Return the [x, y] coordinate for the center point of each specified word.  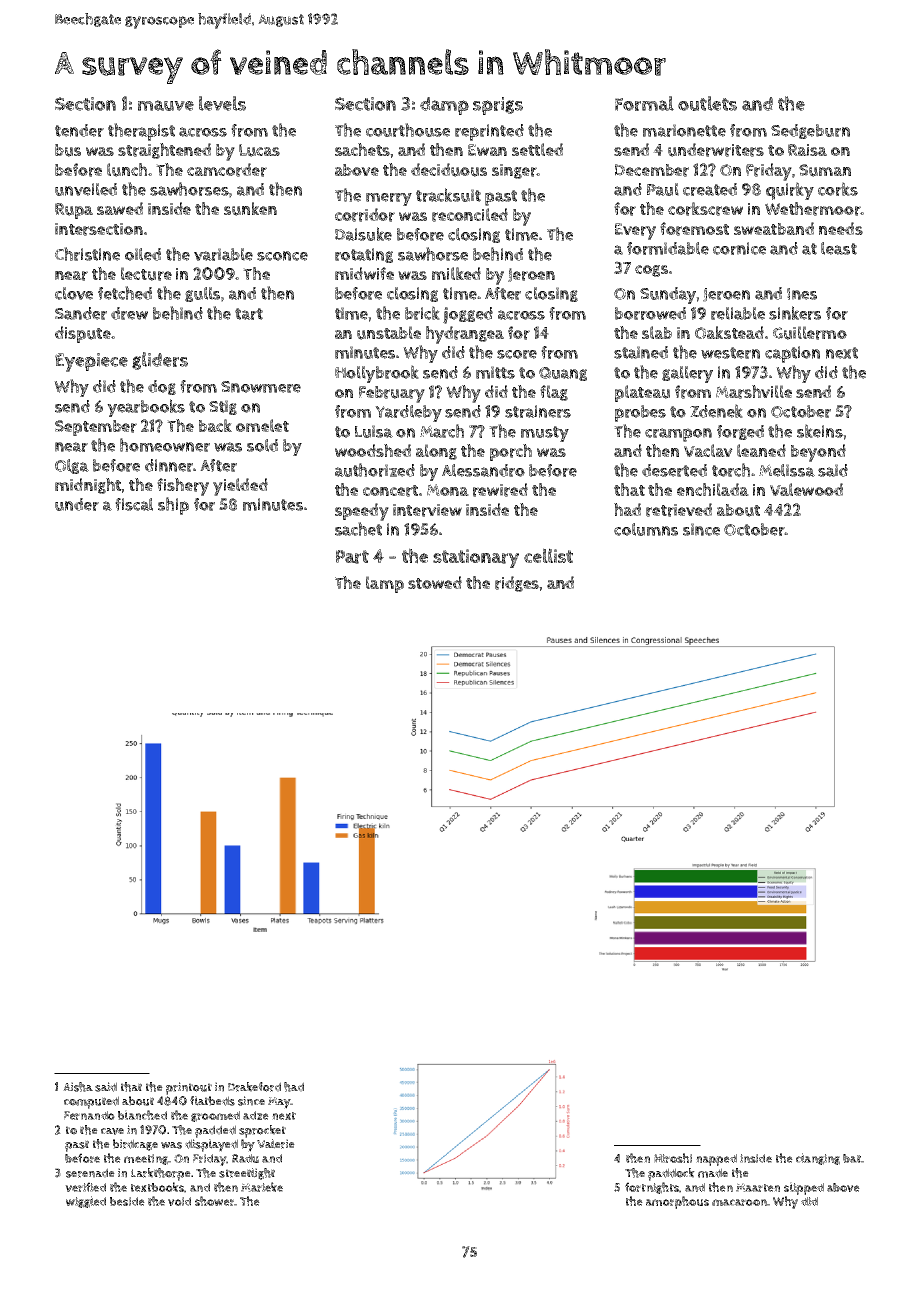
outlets [707, 103]
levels [222, 103]
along [436, 452]
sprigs [498, 106]
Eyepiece [91, 362]
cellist [548, 555]
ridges [517, 584]
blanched [142, 1115]
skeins [820, 431]
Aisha [78, 1087]
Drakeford [254, 1087]
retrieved [679, 510]
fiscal [134, 504]
